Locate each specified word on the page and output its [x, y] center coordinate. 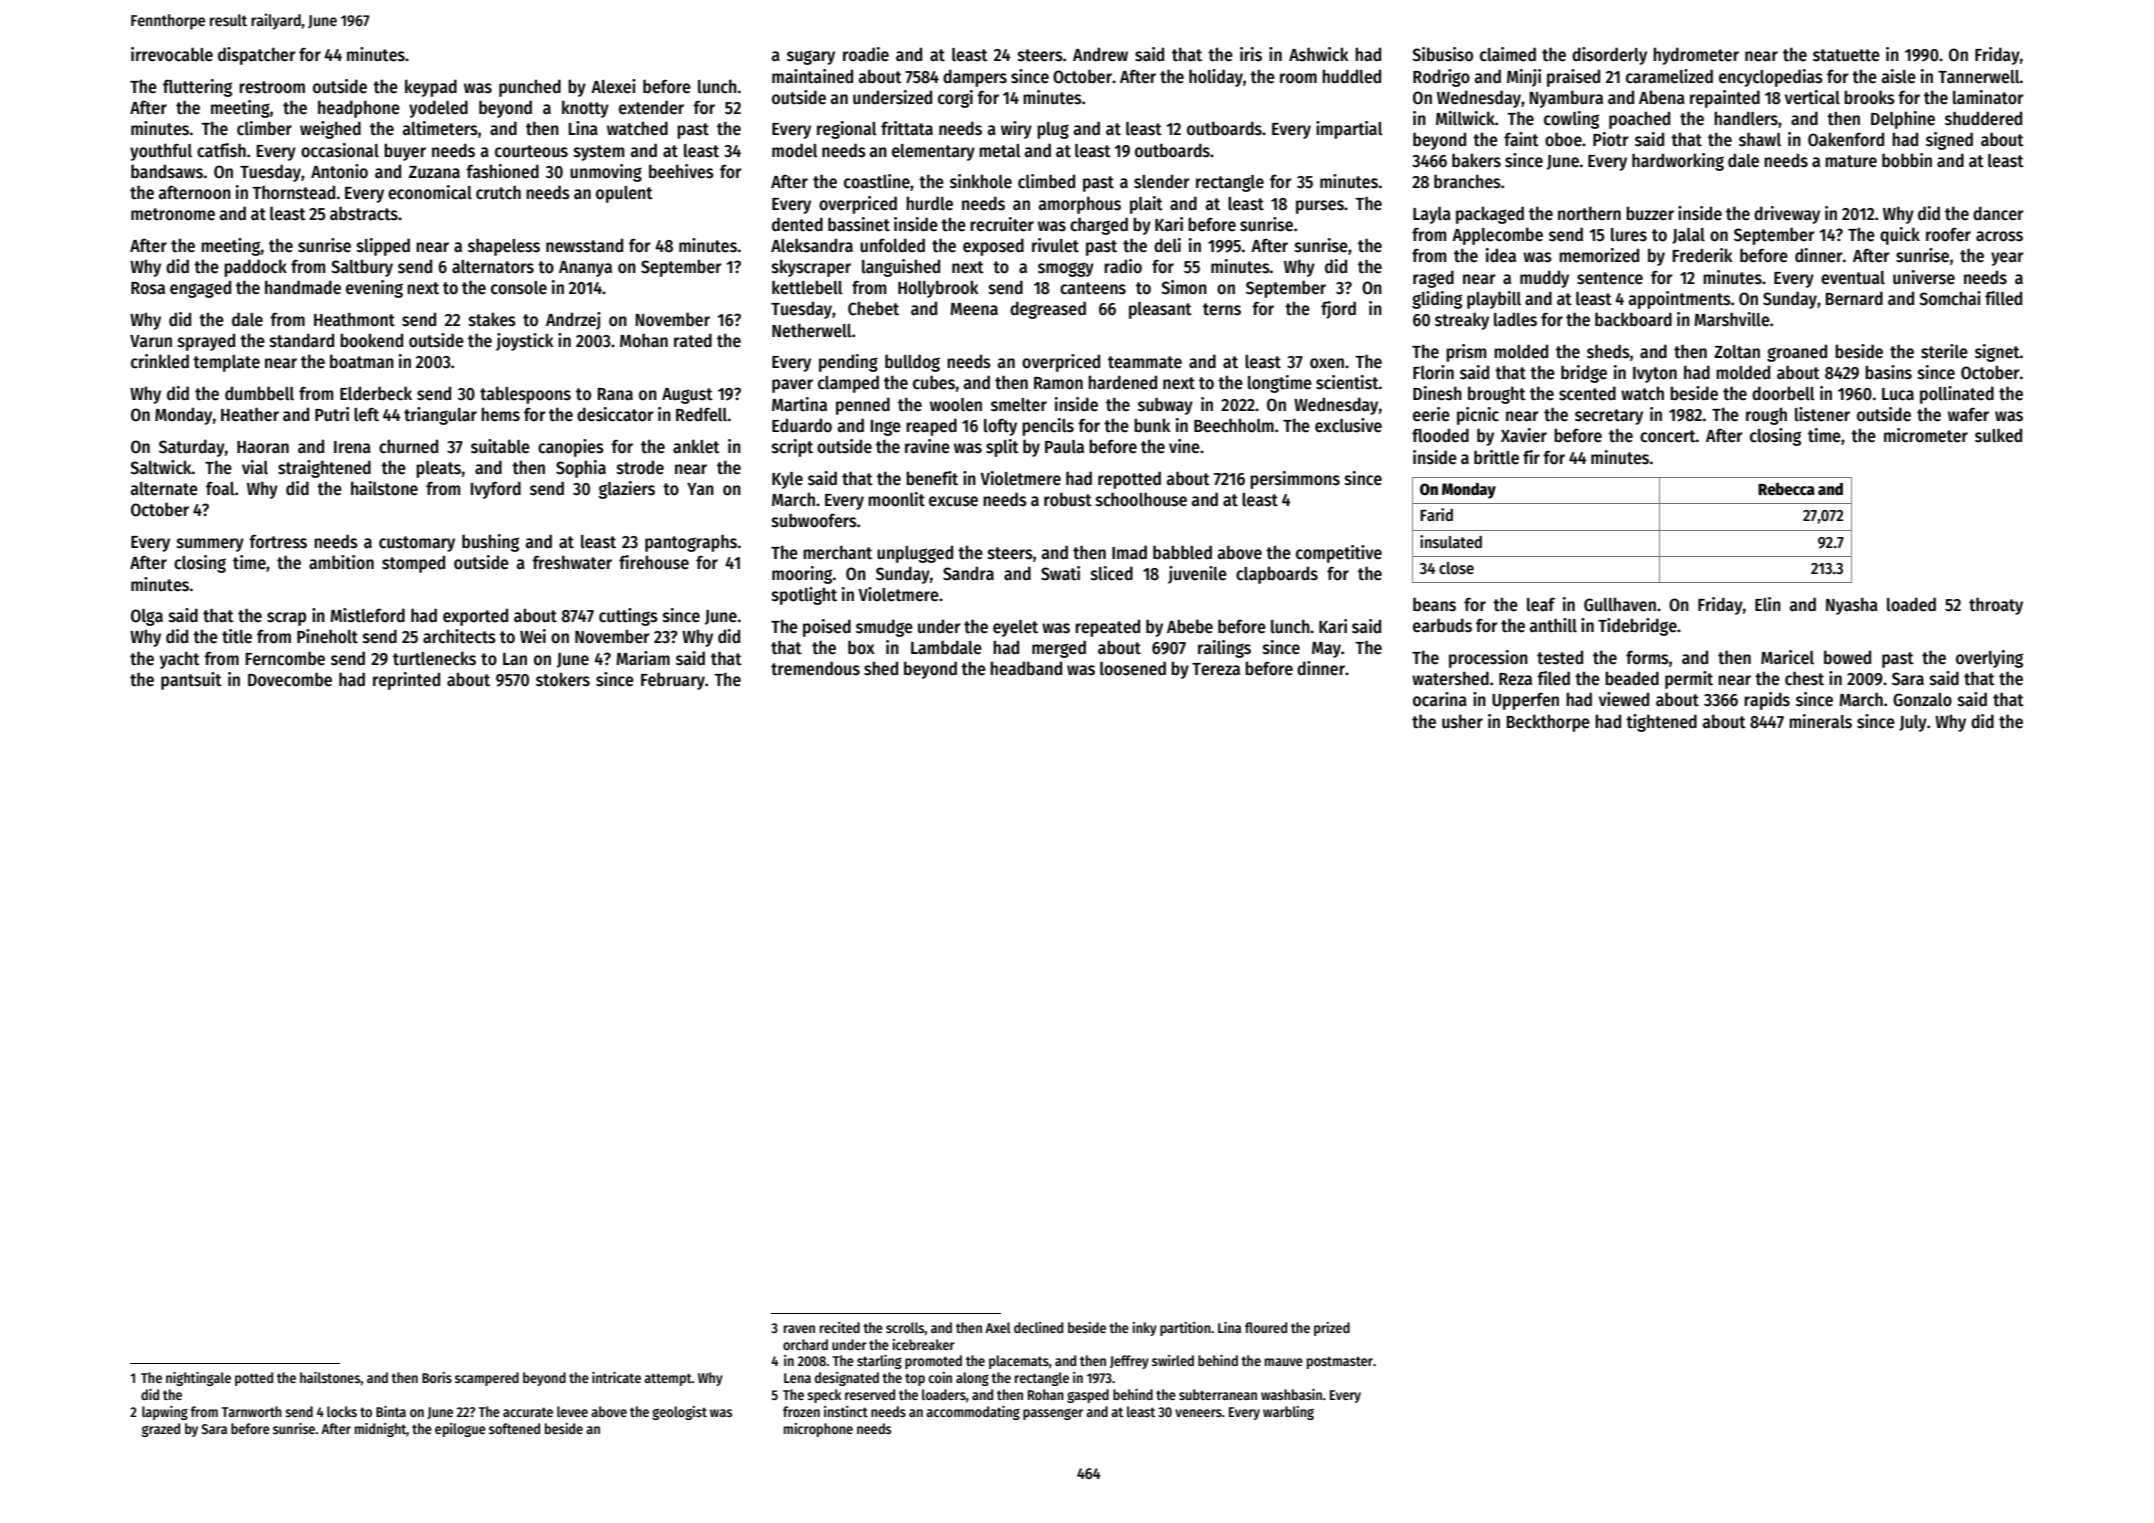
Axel [998, 1327]
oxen [1327, 363]
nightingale [198, 1379]
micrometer [1926, 435]
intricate [616, 1377]
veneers [1198, 1413]
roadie [866, 54]
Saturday [192, 448]
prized [1332, 1329]
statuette [1846, 55]
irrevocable [172, 54]
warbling [1288, 1413]
